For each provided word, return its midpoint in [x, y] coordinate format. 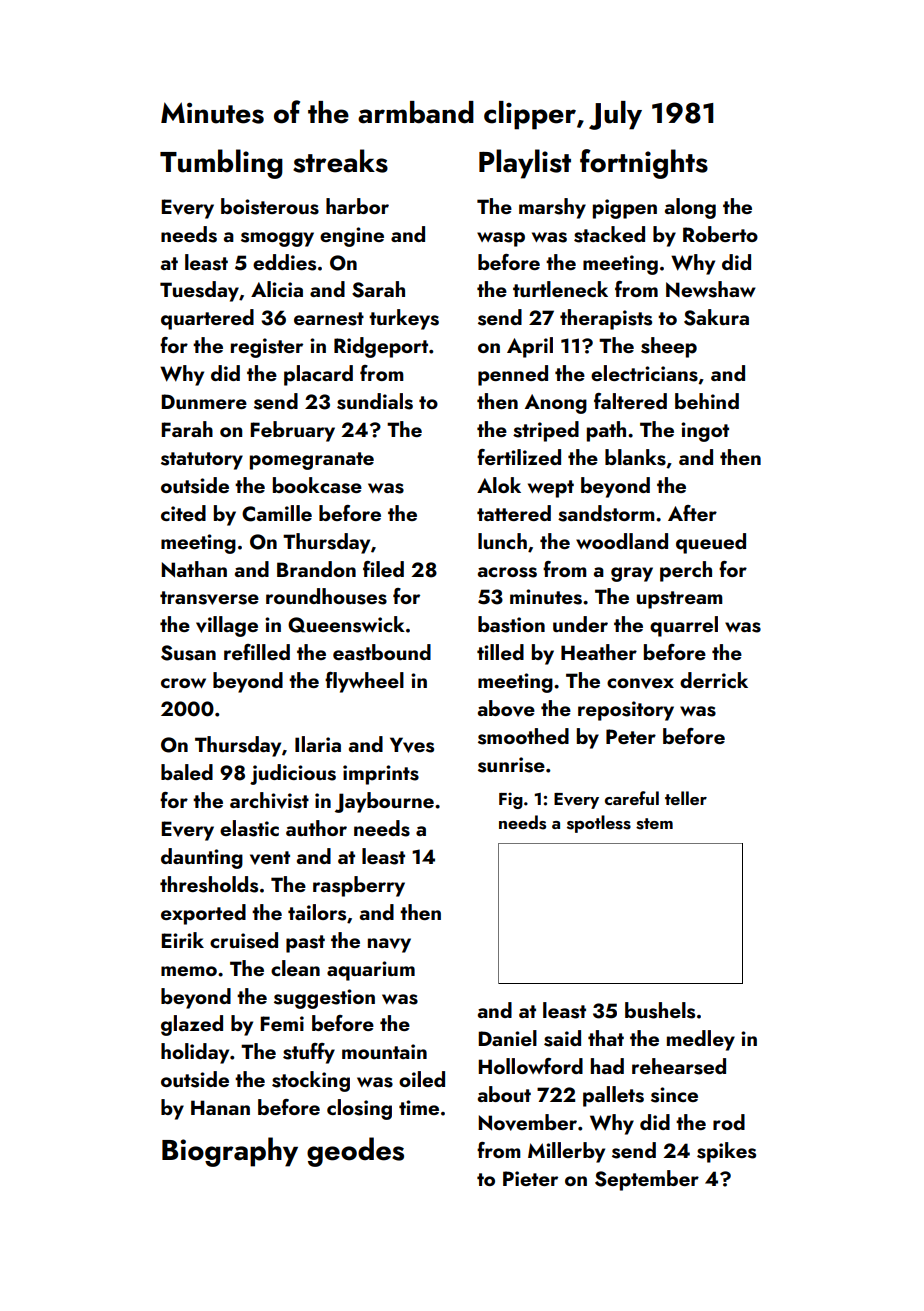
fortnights [644, 164]
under [580, 624]
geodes [355, 1152]
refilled [257, 652]
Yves [412, 745]
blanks [635, 457]
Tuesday [199, 291]
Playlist [525, 164]
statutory [202, 461]
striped [546, 431]
